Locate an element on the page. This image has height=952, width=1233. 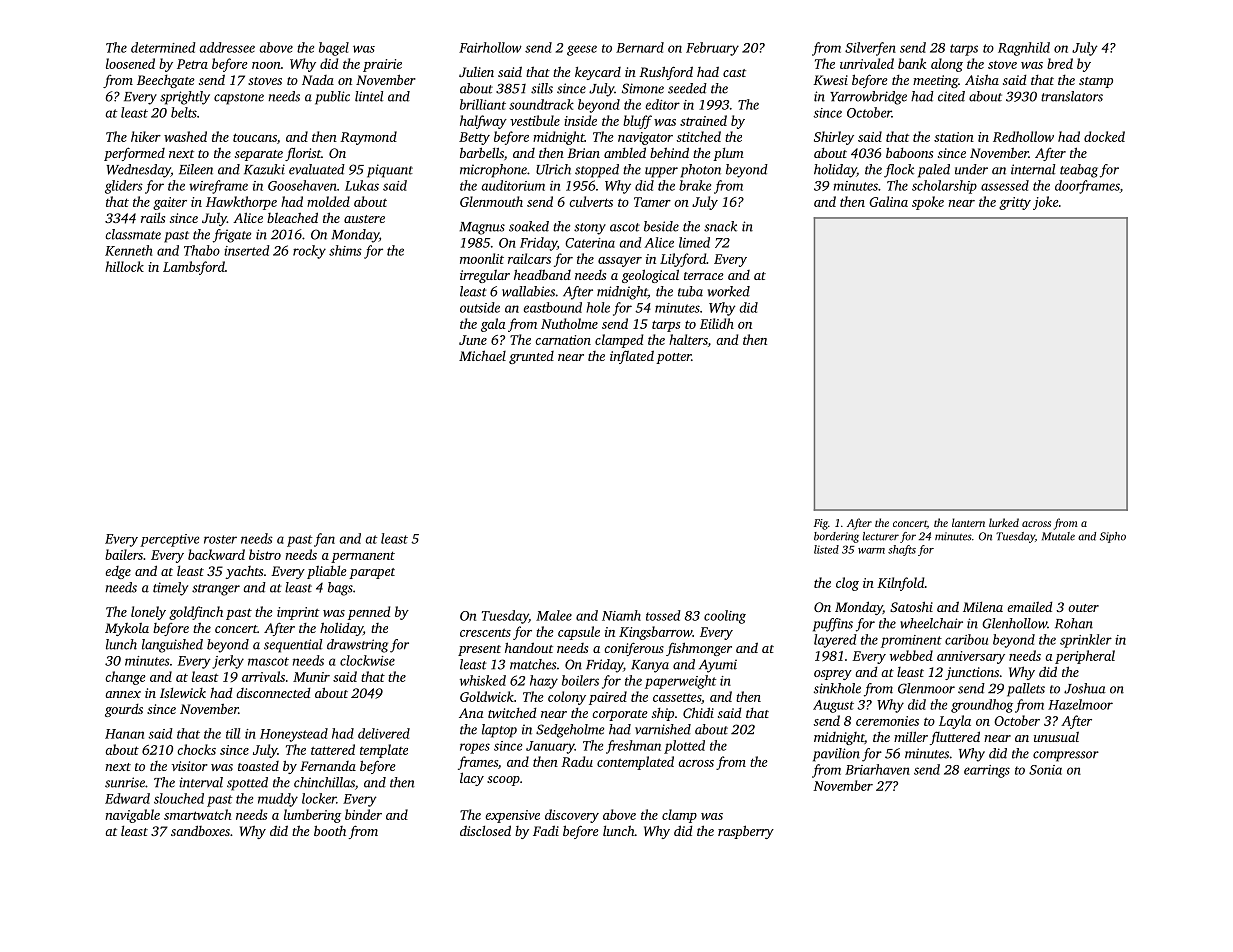
photon is located at coordinates (700, 171).
